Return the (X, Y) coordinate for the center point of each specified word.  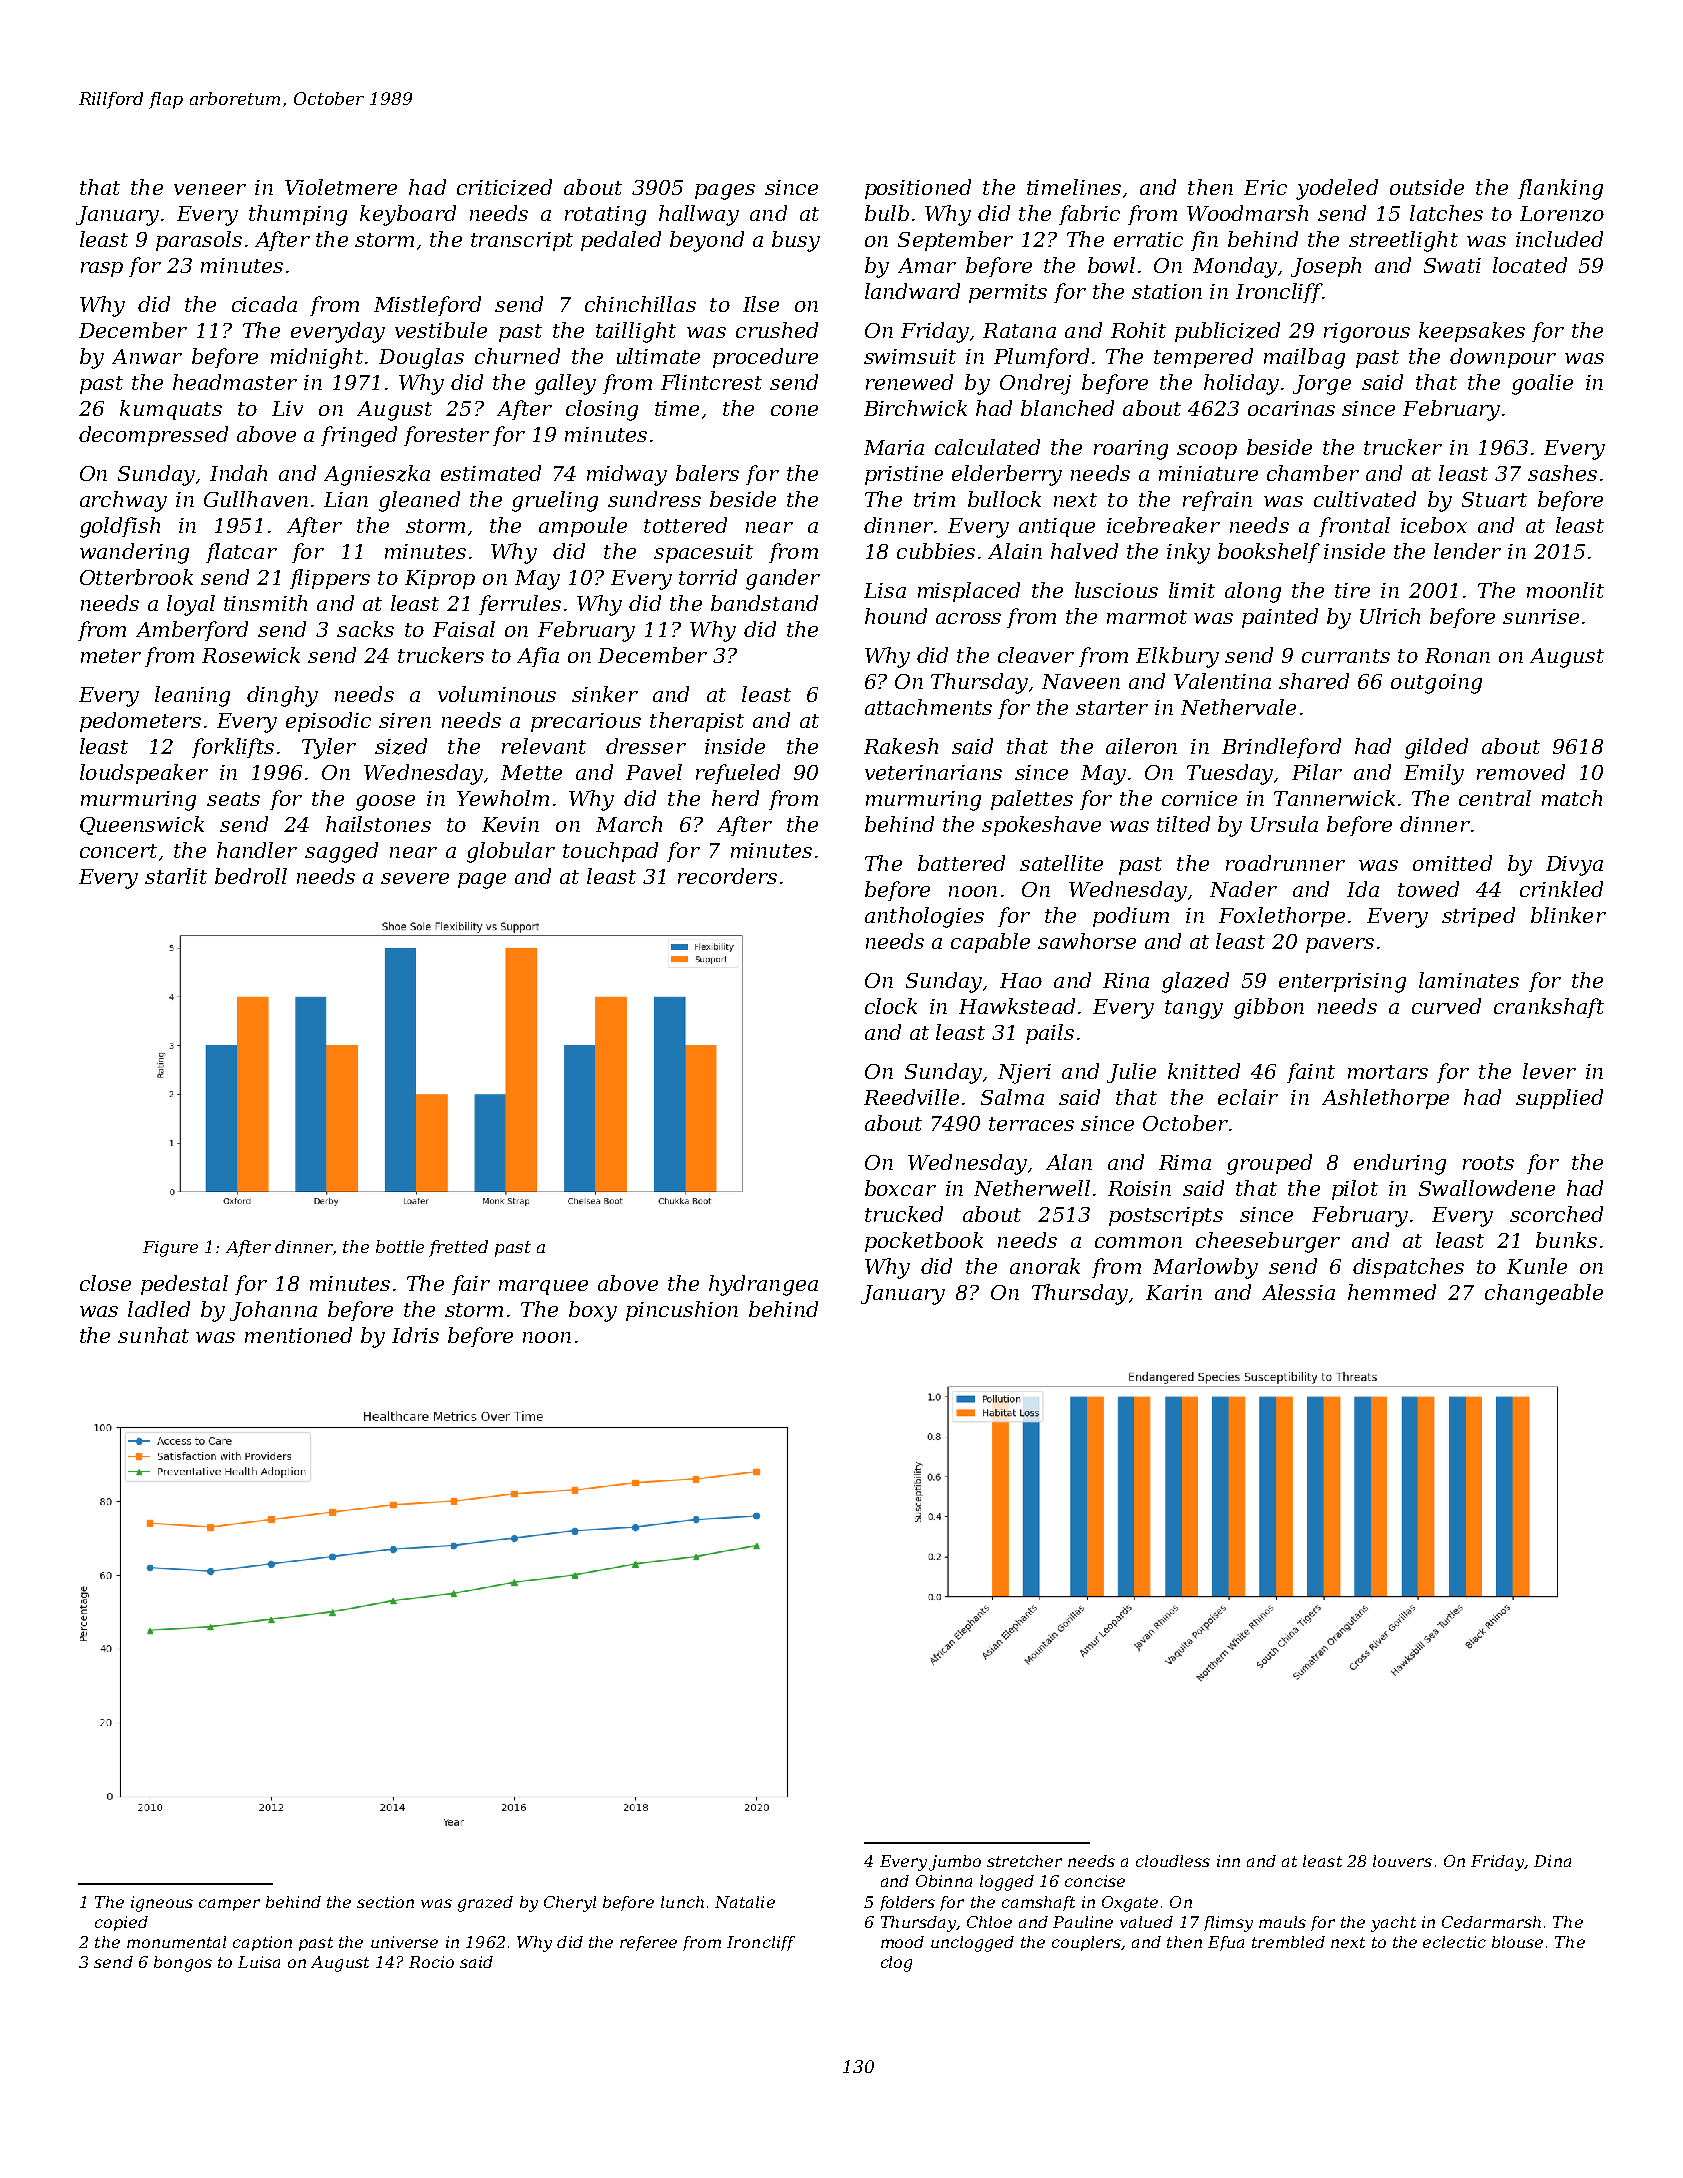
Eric (1265, 187)
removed (1521, 772)
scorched (1556, 1214)
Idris (415, 1335)
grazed (485, 1904)
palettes (1032, 800)
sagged (341, 852)
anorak (1045, 1266)
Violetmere (341, 187)
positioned (918, 189)
